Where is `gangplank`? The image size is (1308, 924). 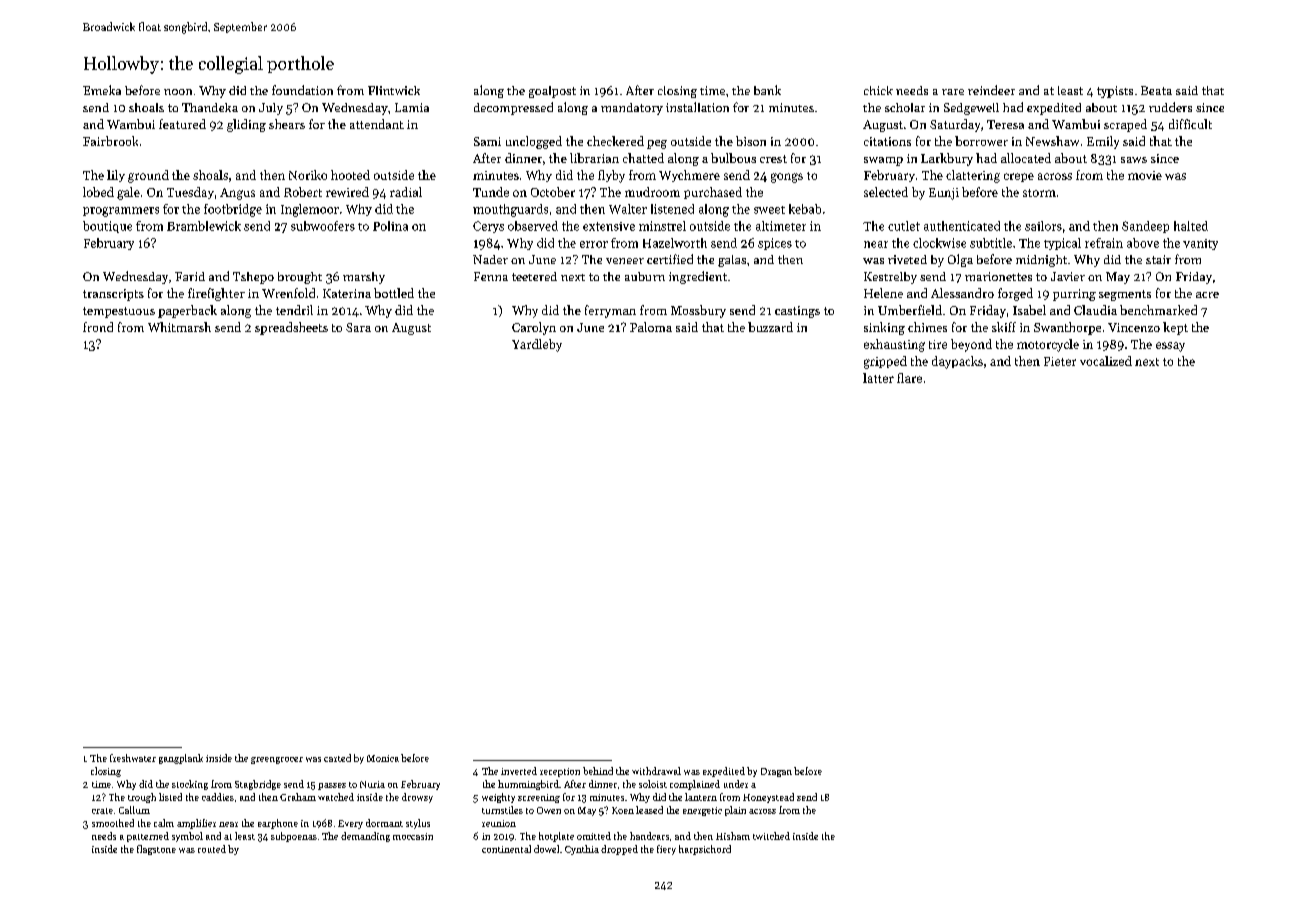
gangplank is located at coordinates (181, 759).
